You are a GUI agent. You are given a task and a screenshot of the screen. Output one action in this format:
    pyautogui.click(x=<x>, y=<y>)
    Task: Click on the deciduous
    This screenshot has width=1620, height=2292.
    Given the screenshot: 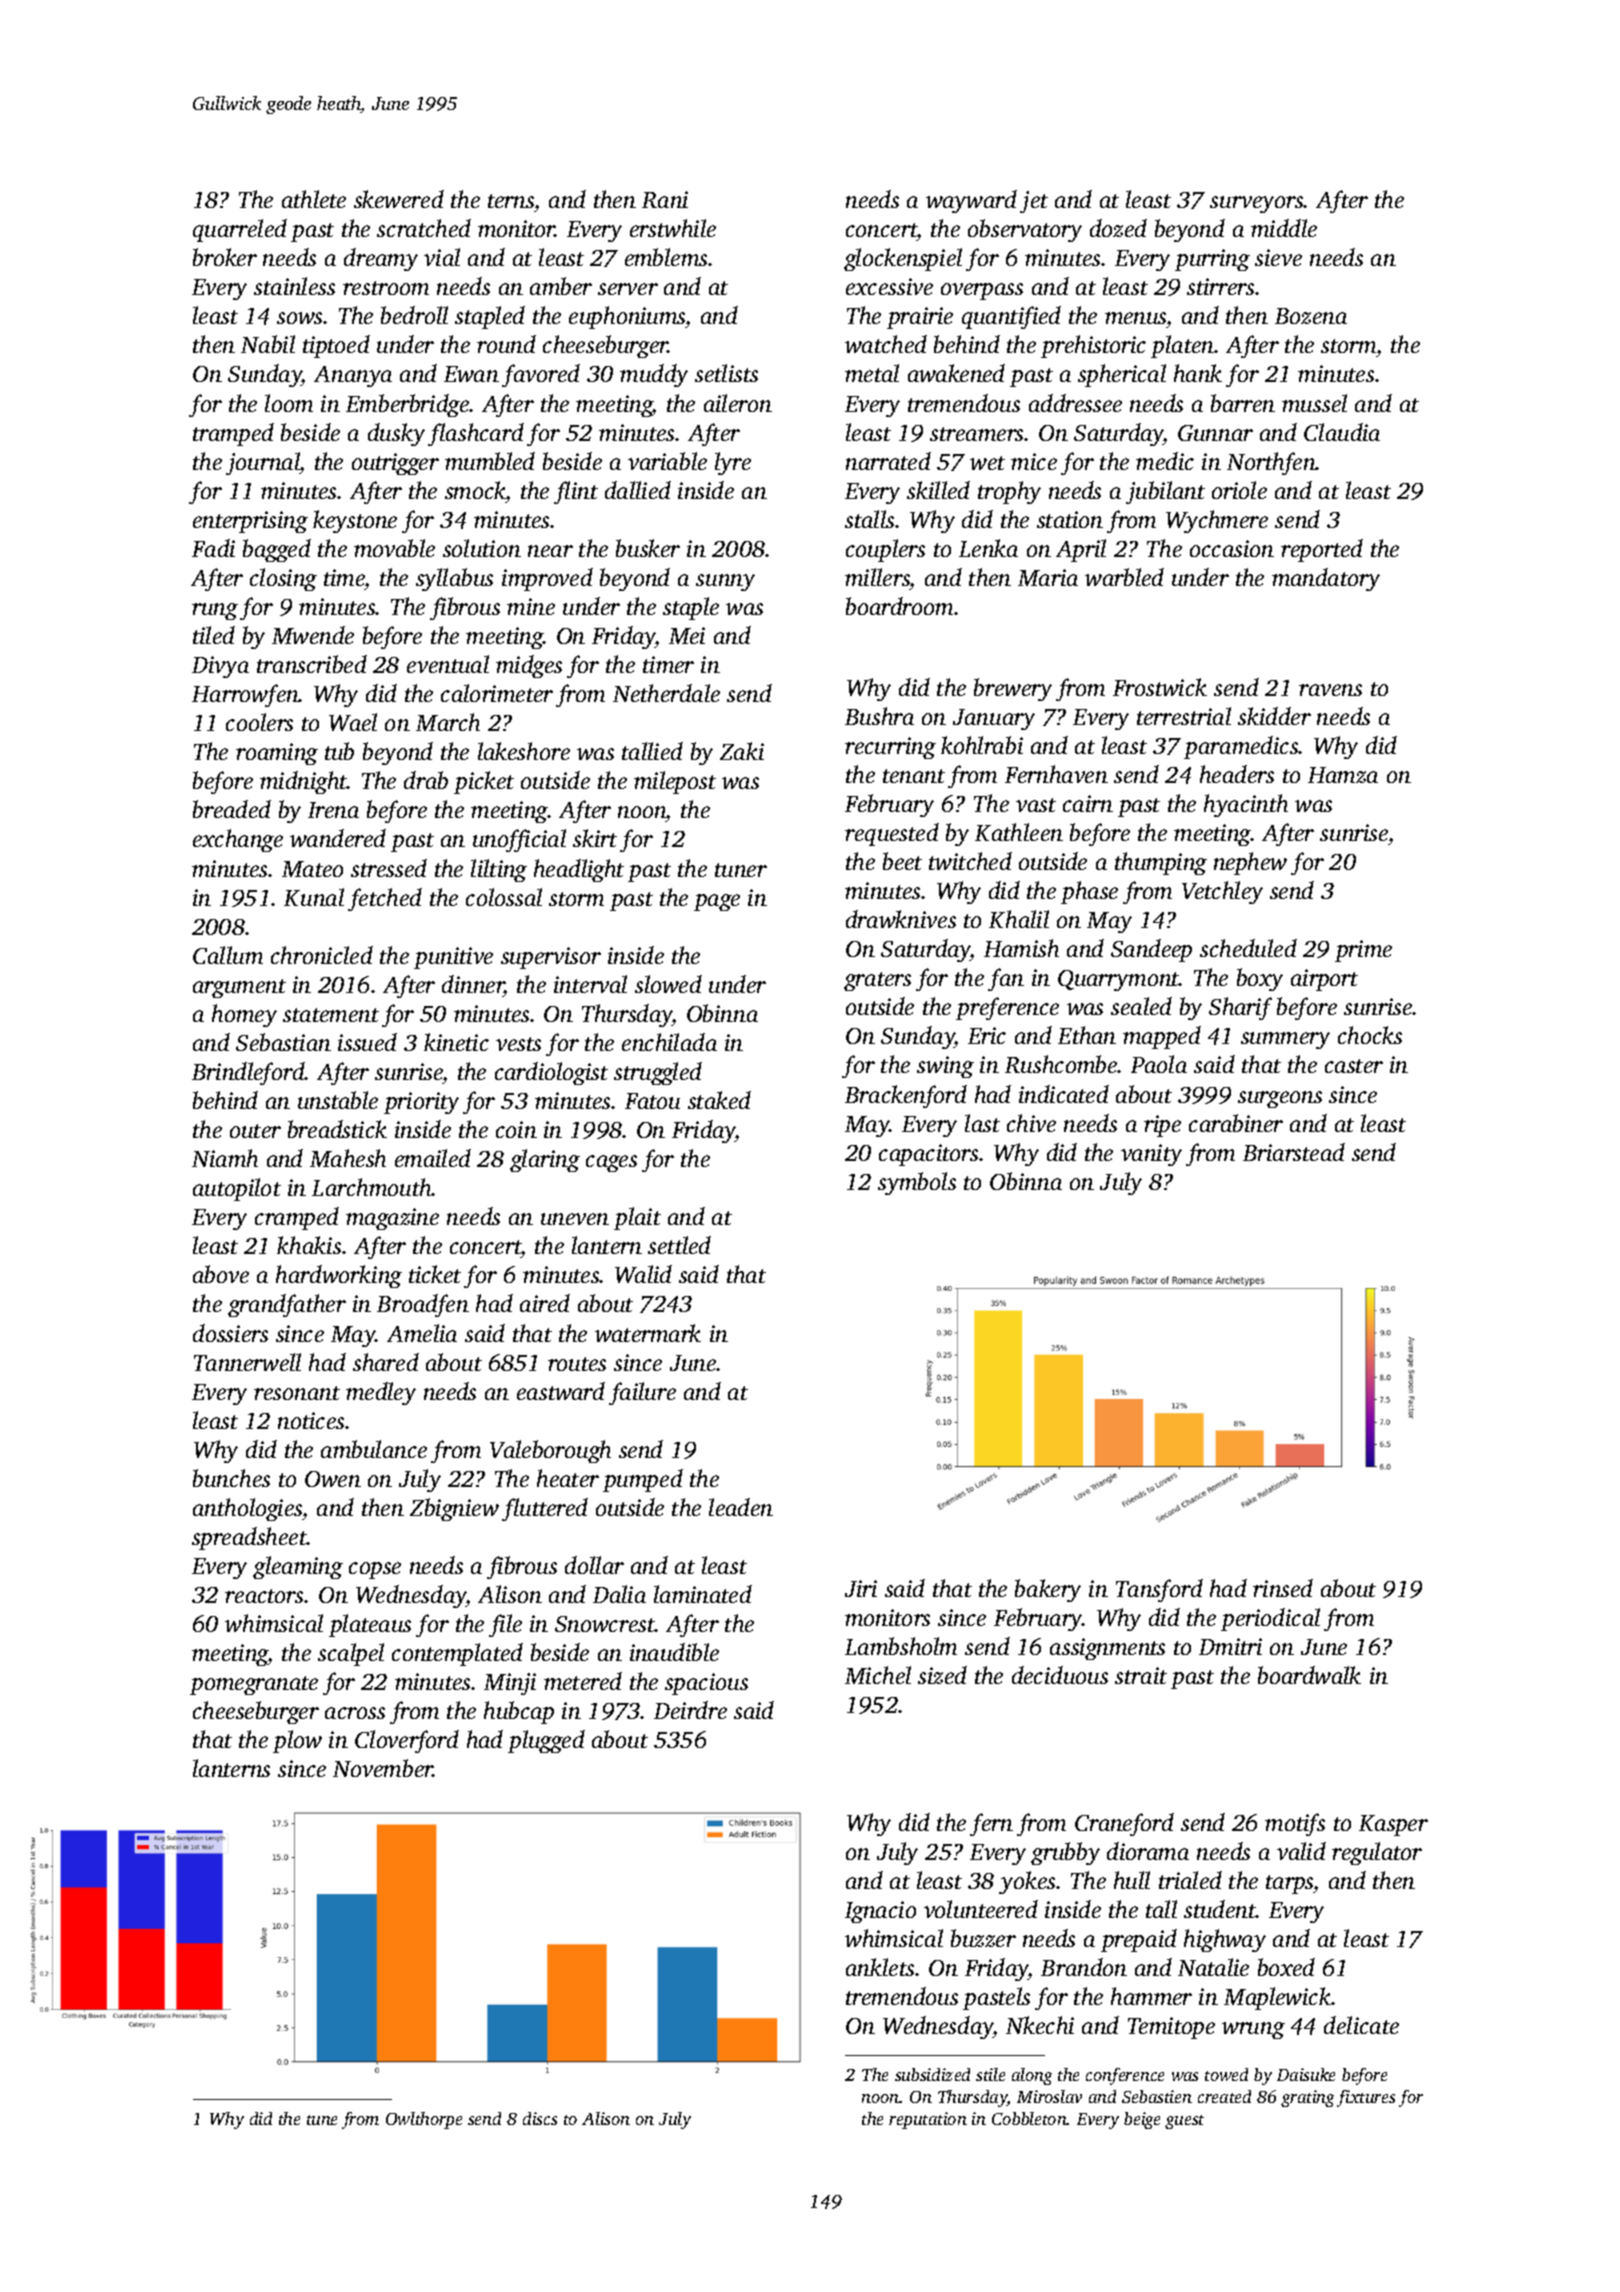 What is the action you would take?
    pyautogui.click(x=1060, y=1675)
